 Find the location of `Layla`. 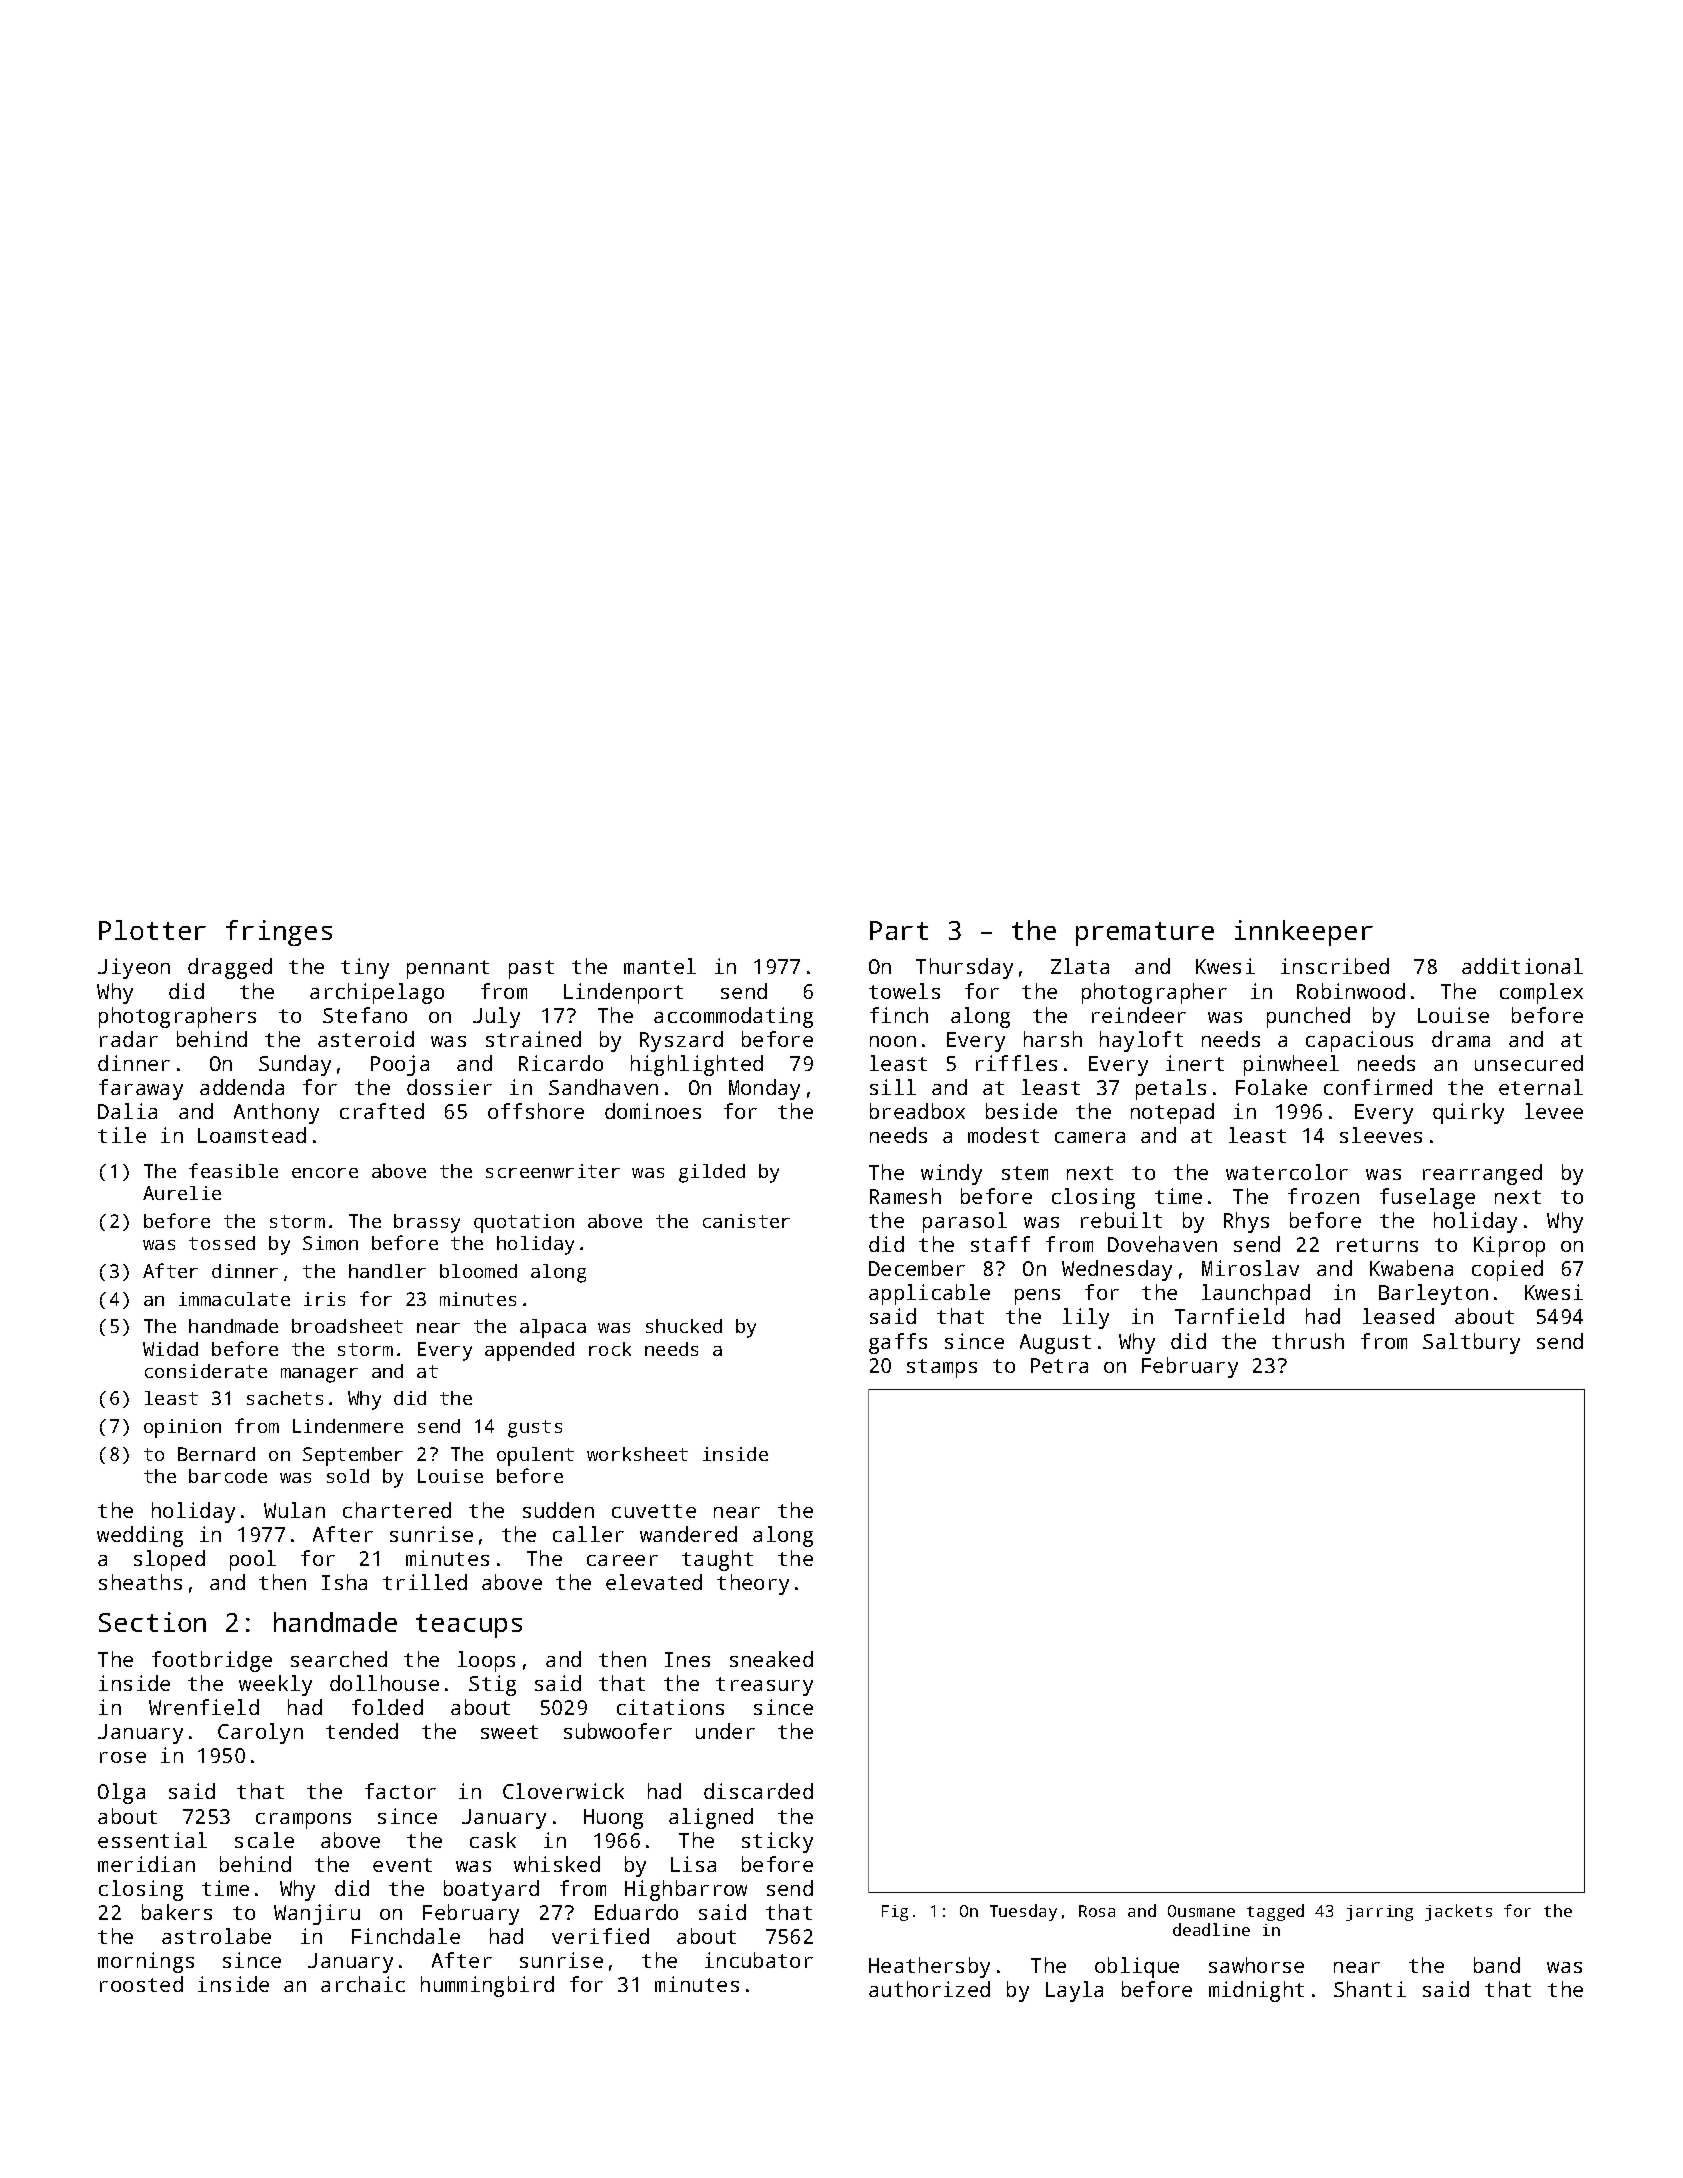

Layla is located at coordinates (1074, 1991).
